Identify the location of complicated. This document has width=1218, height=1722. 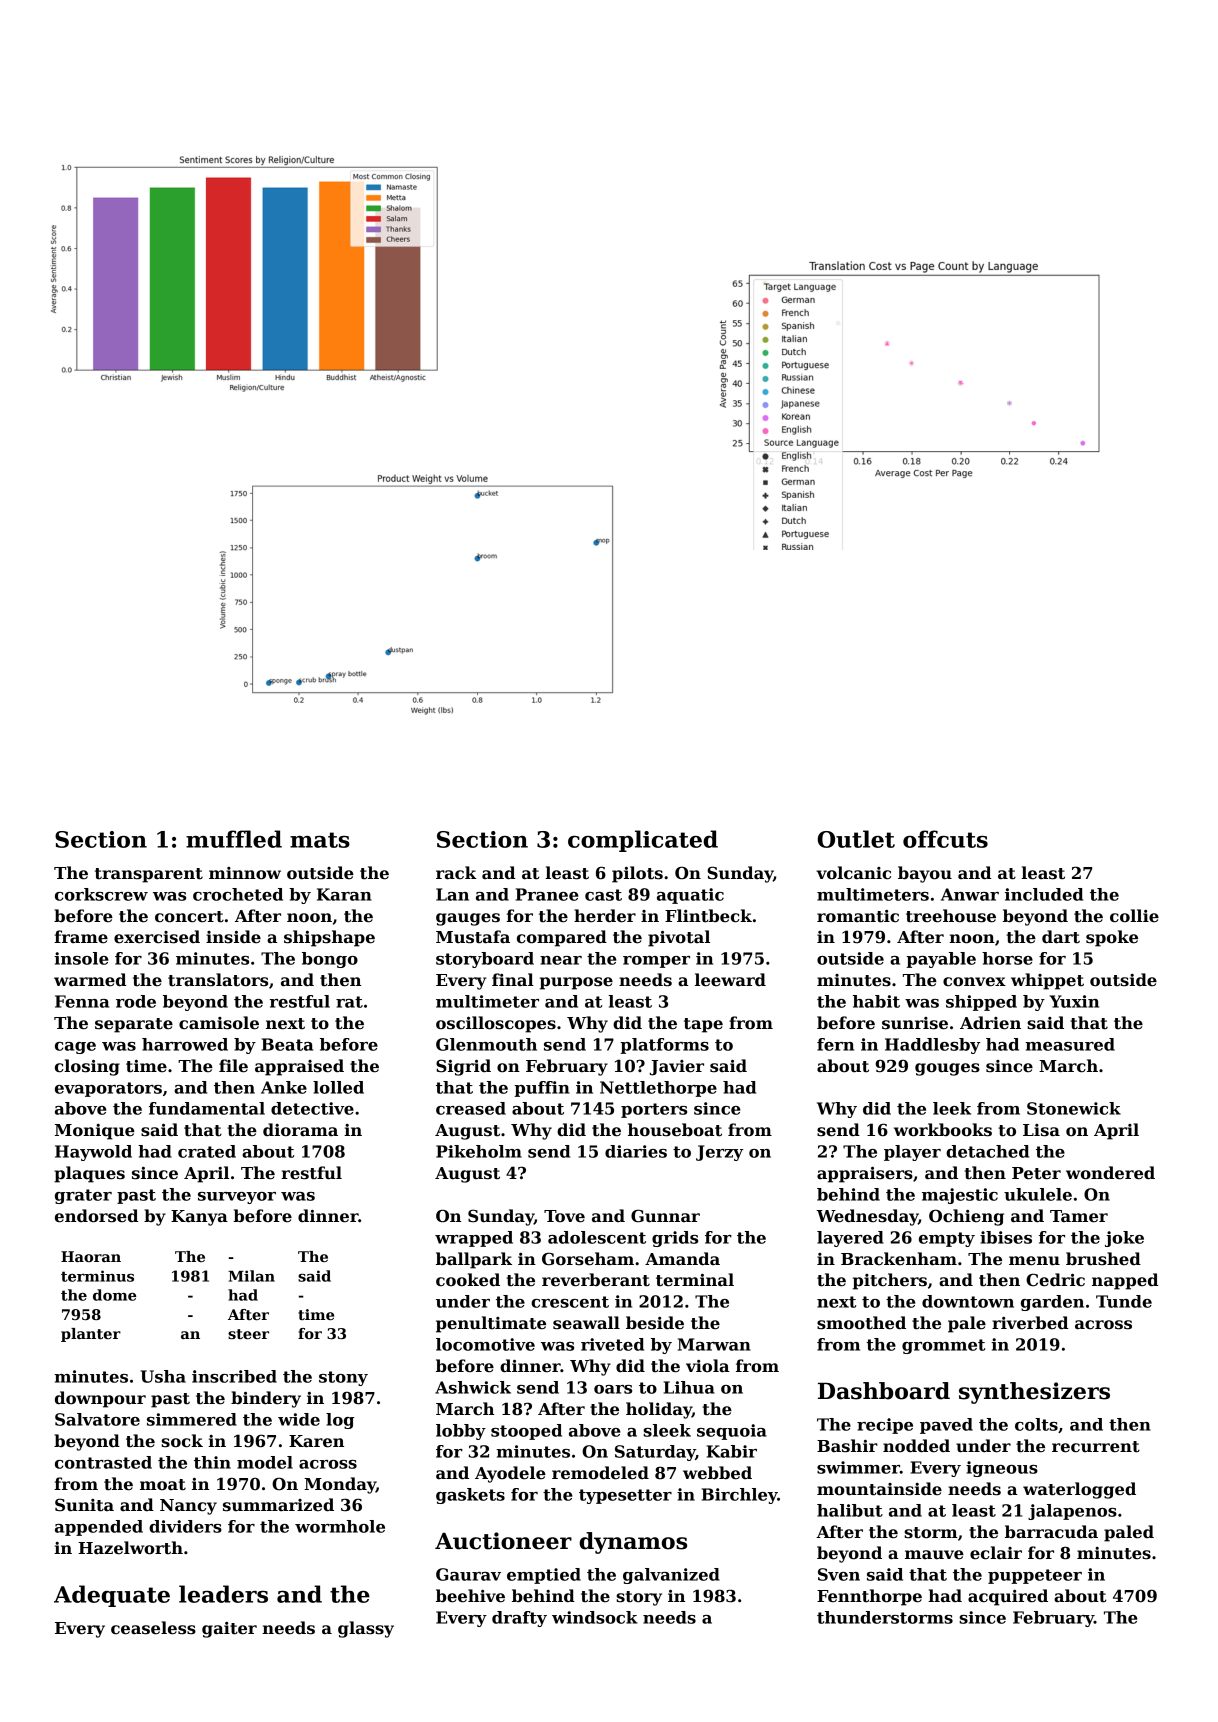
(643, 841).
